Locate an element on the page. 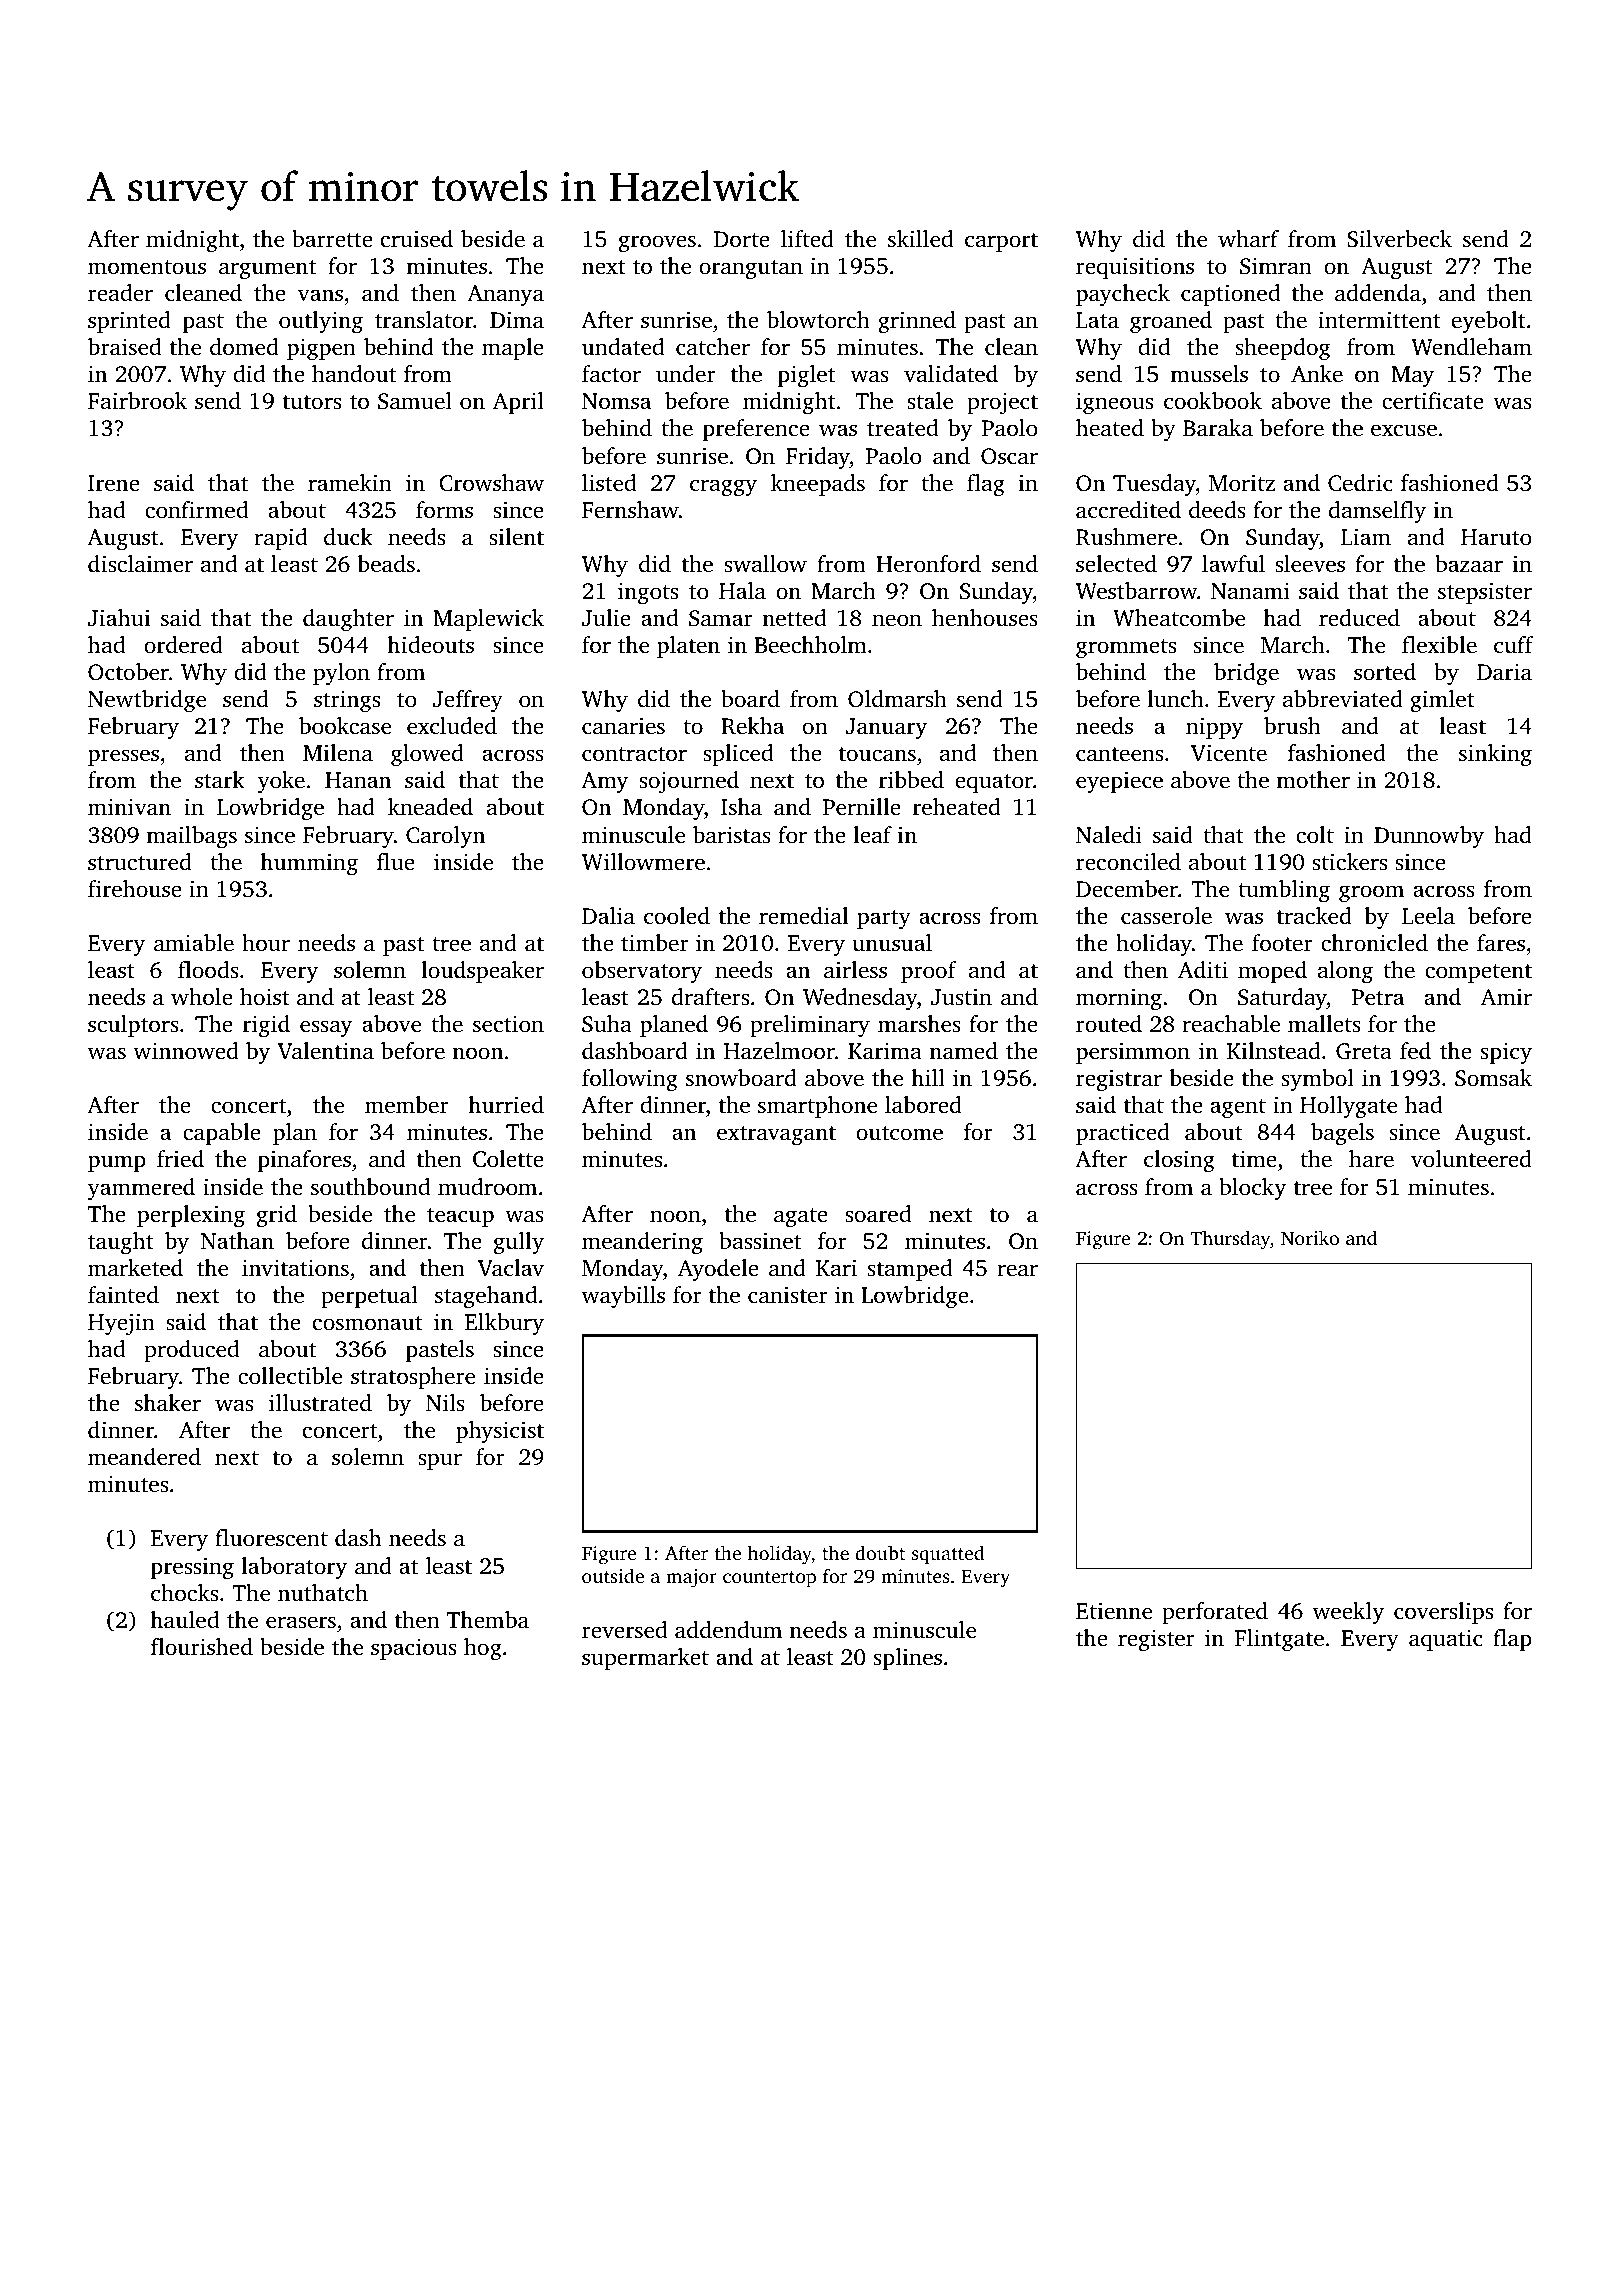  wharf is located at coordinates (1248, 238).
